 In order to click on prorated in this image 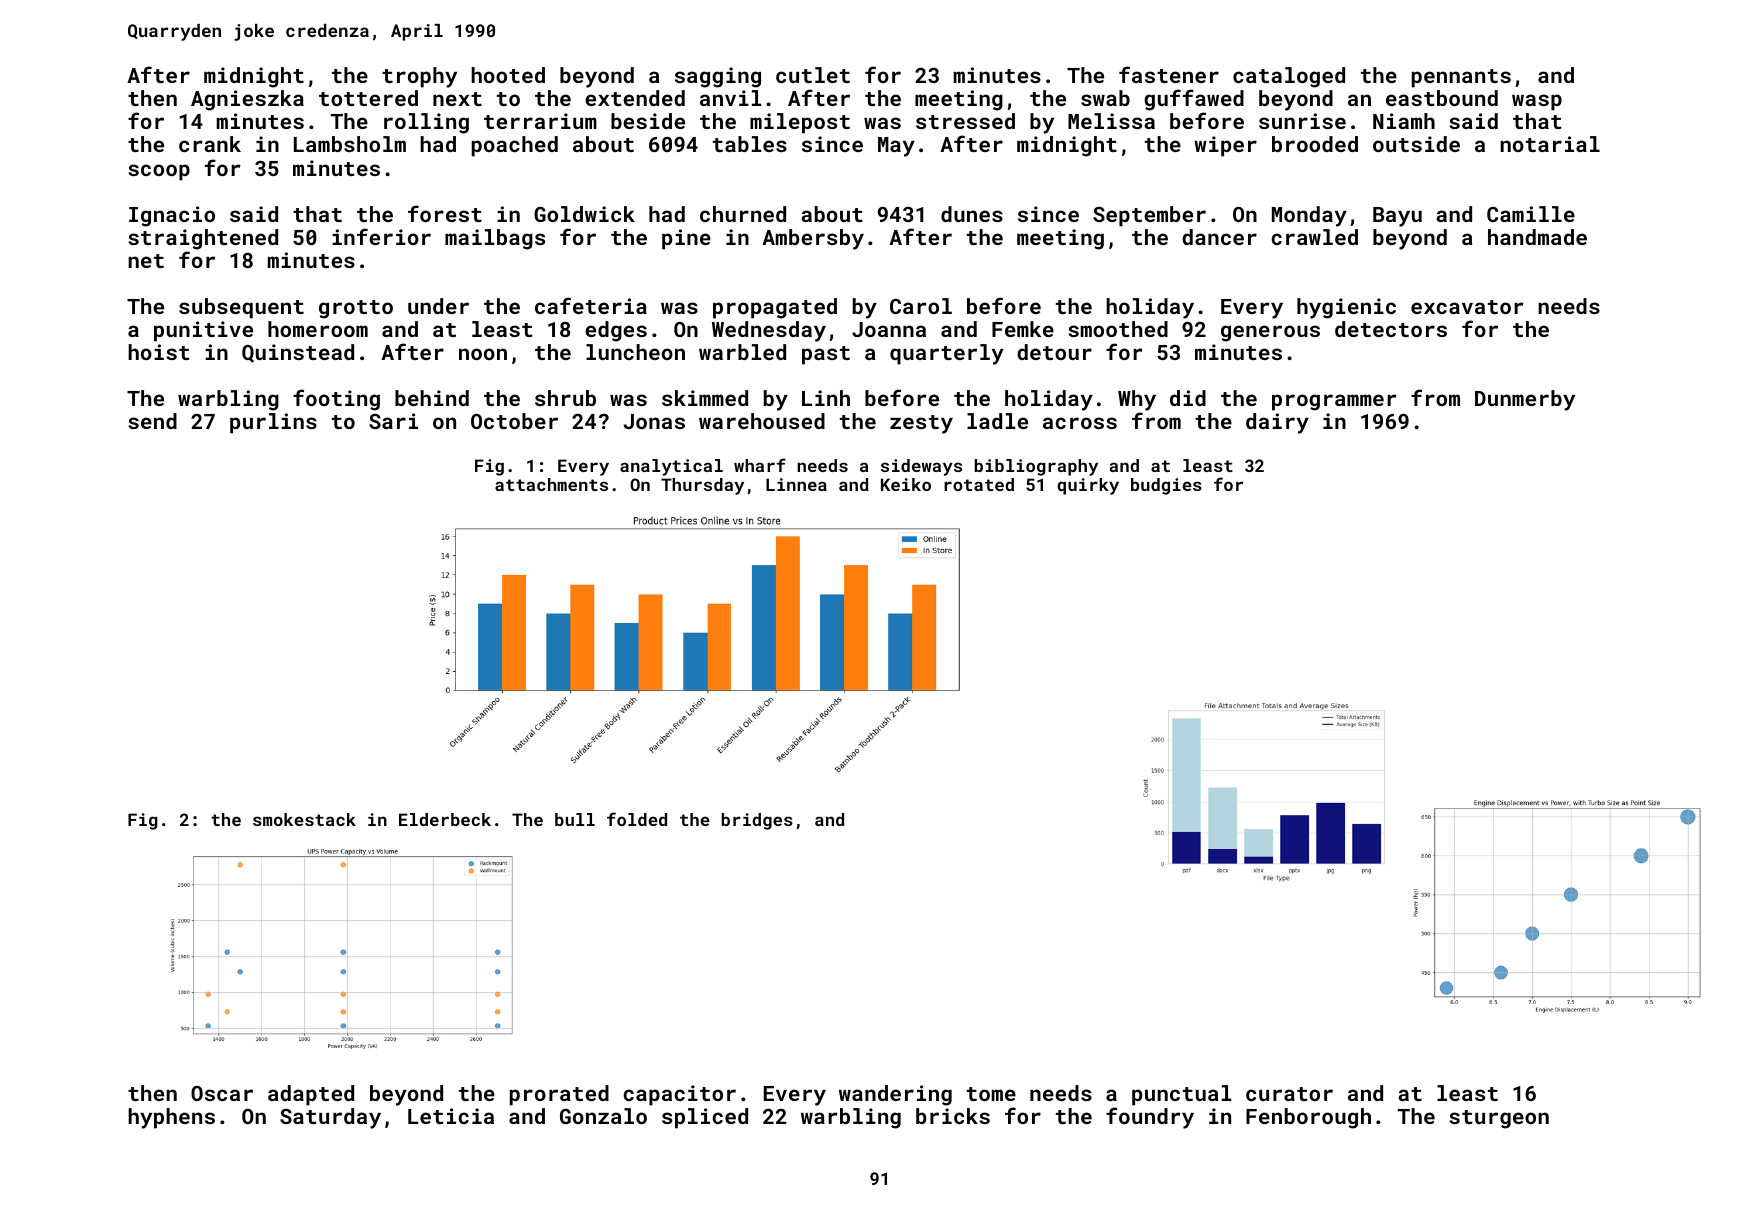, I will do `click(559, 1095)`.
